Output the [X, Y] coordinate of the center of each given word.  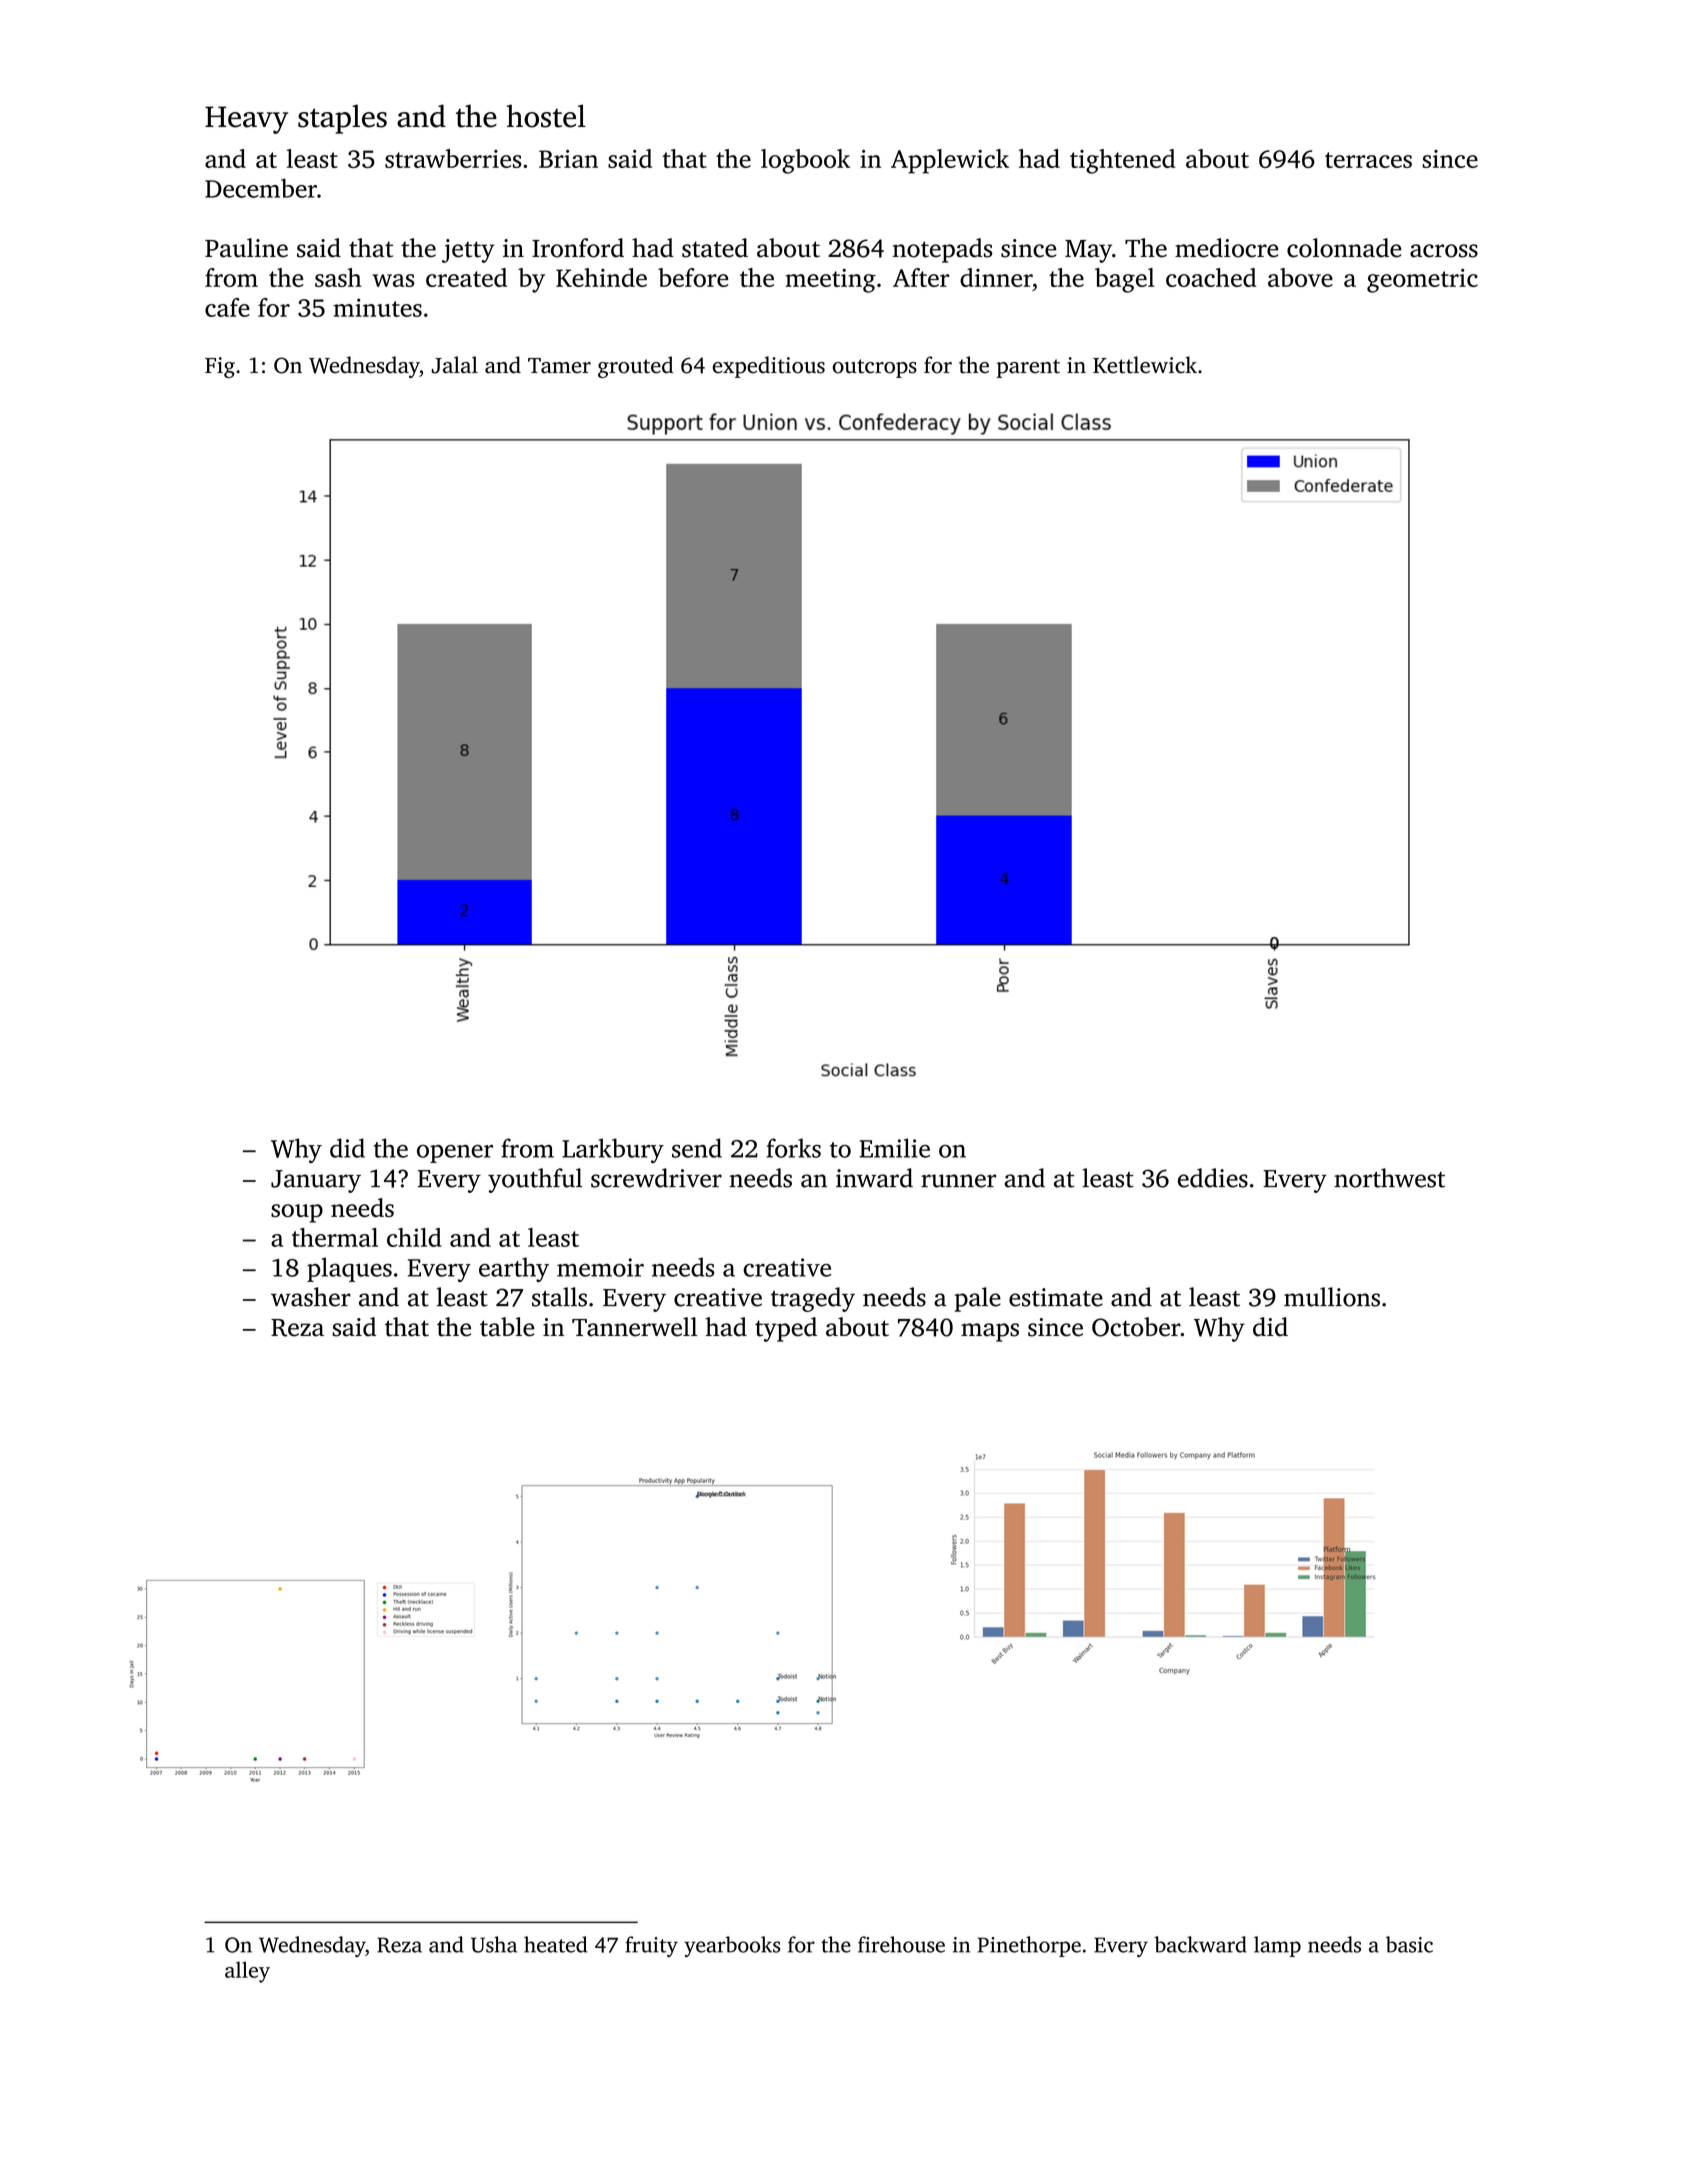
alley [247, 1972]
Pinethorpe [1029, 1946]
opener [455, 1154]
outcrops [874, 368]
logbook [805, 161]
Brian [568, 159]
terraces [1368, 160]
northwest [1389, 1178]
